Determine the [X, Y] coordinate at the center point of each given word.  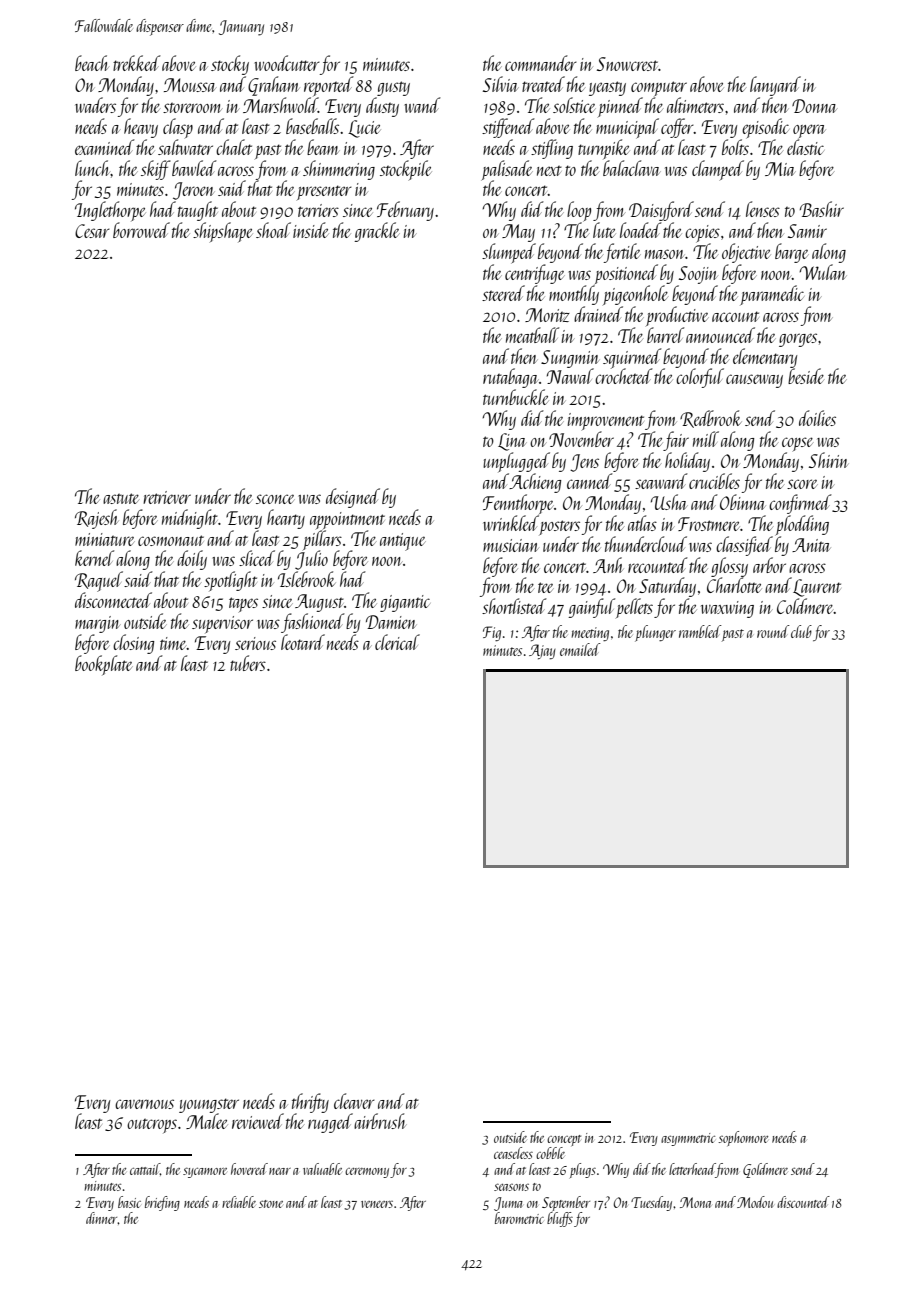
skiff [156, 170]
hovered [249, 1169]
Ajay [542, 652]
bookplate [104, 665]
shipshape [222, 232]
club [801, 631]
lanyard [775, 86]
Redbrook [710, 419]
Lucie [364, 129]
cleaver [354, 1101]
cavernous [144, 1104]
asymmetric [688, 1139]
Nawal [570, 376]
